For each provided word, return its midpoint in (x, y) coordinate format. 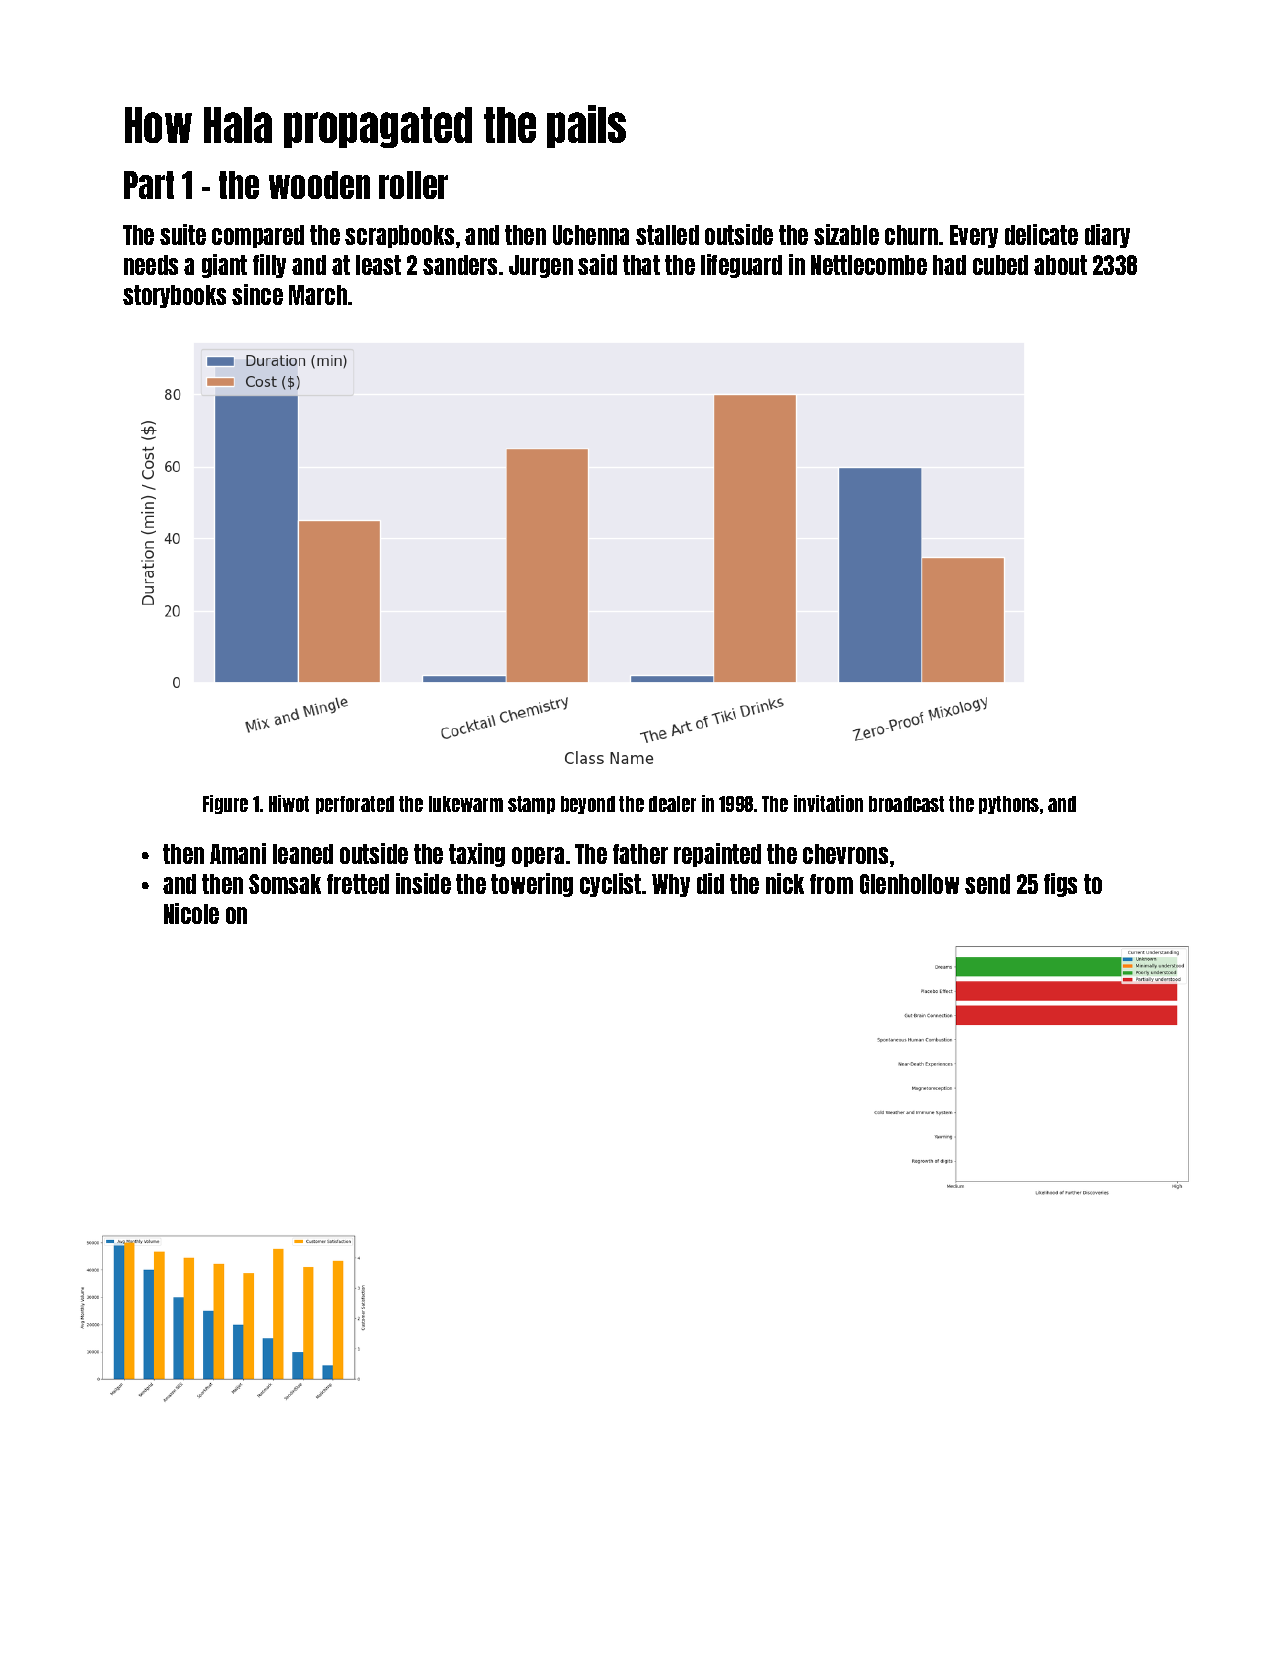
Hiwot (289, 803)
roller (413, 185)
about (1060, 265)
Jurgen (541, 266)
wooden (319, 185)
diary (1107, 236)
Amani (238, 853)
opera (538, 857)
